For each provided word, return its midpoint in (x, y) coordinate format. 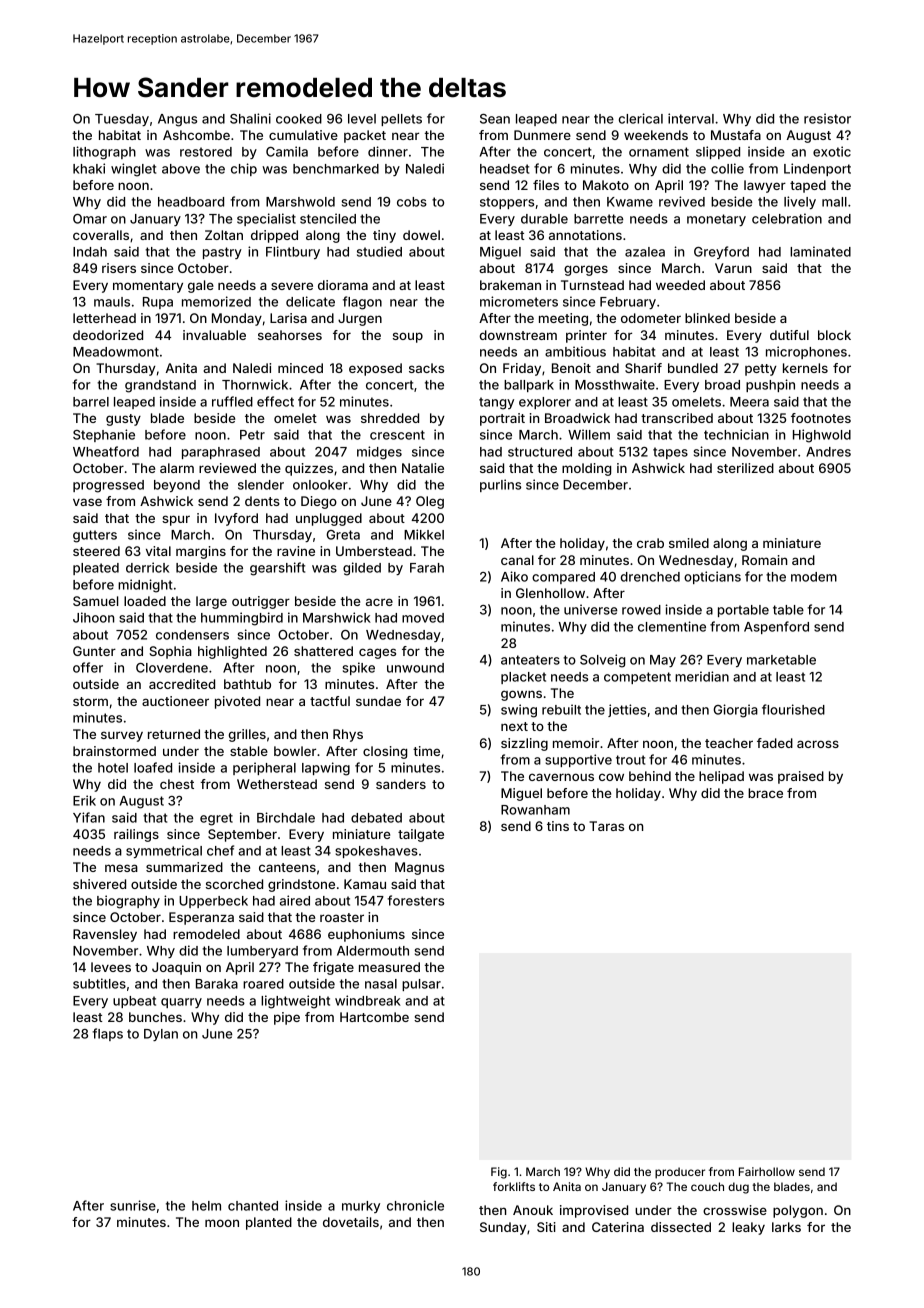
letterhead (104, 318)
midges (379, 453)
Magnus (419, 868)
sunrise (133, 1205)
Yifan (89, 817)
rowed (641, 610)
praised (801, 777)
